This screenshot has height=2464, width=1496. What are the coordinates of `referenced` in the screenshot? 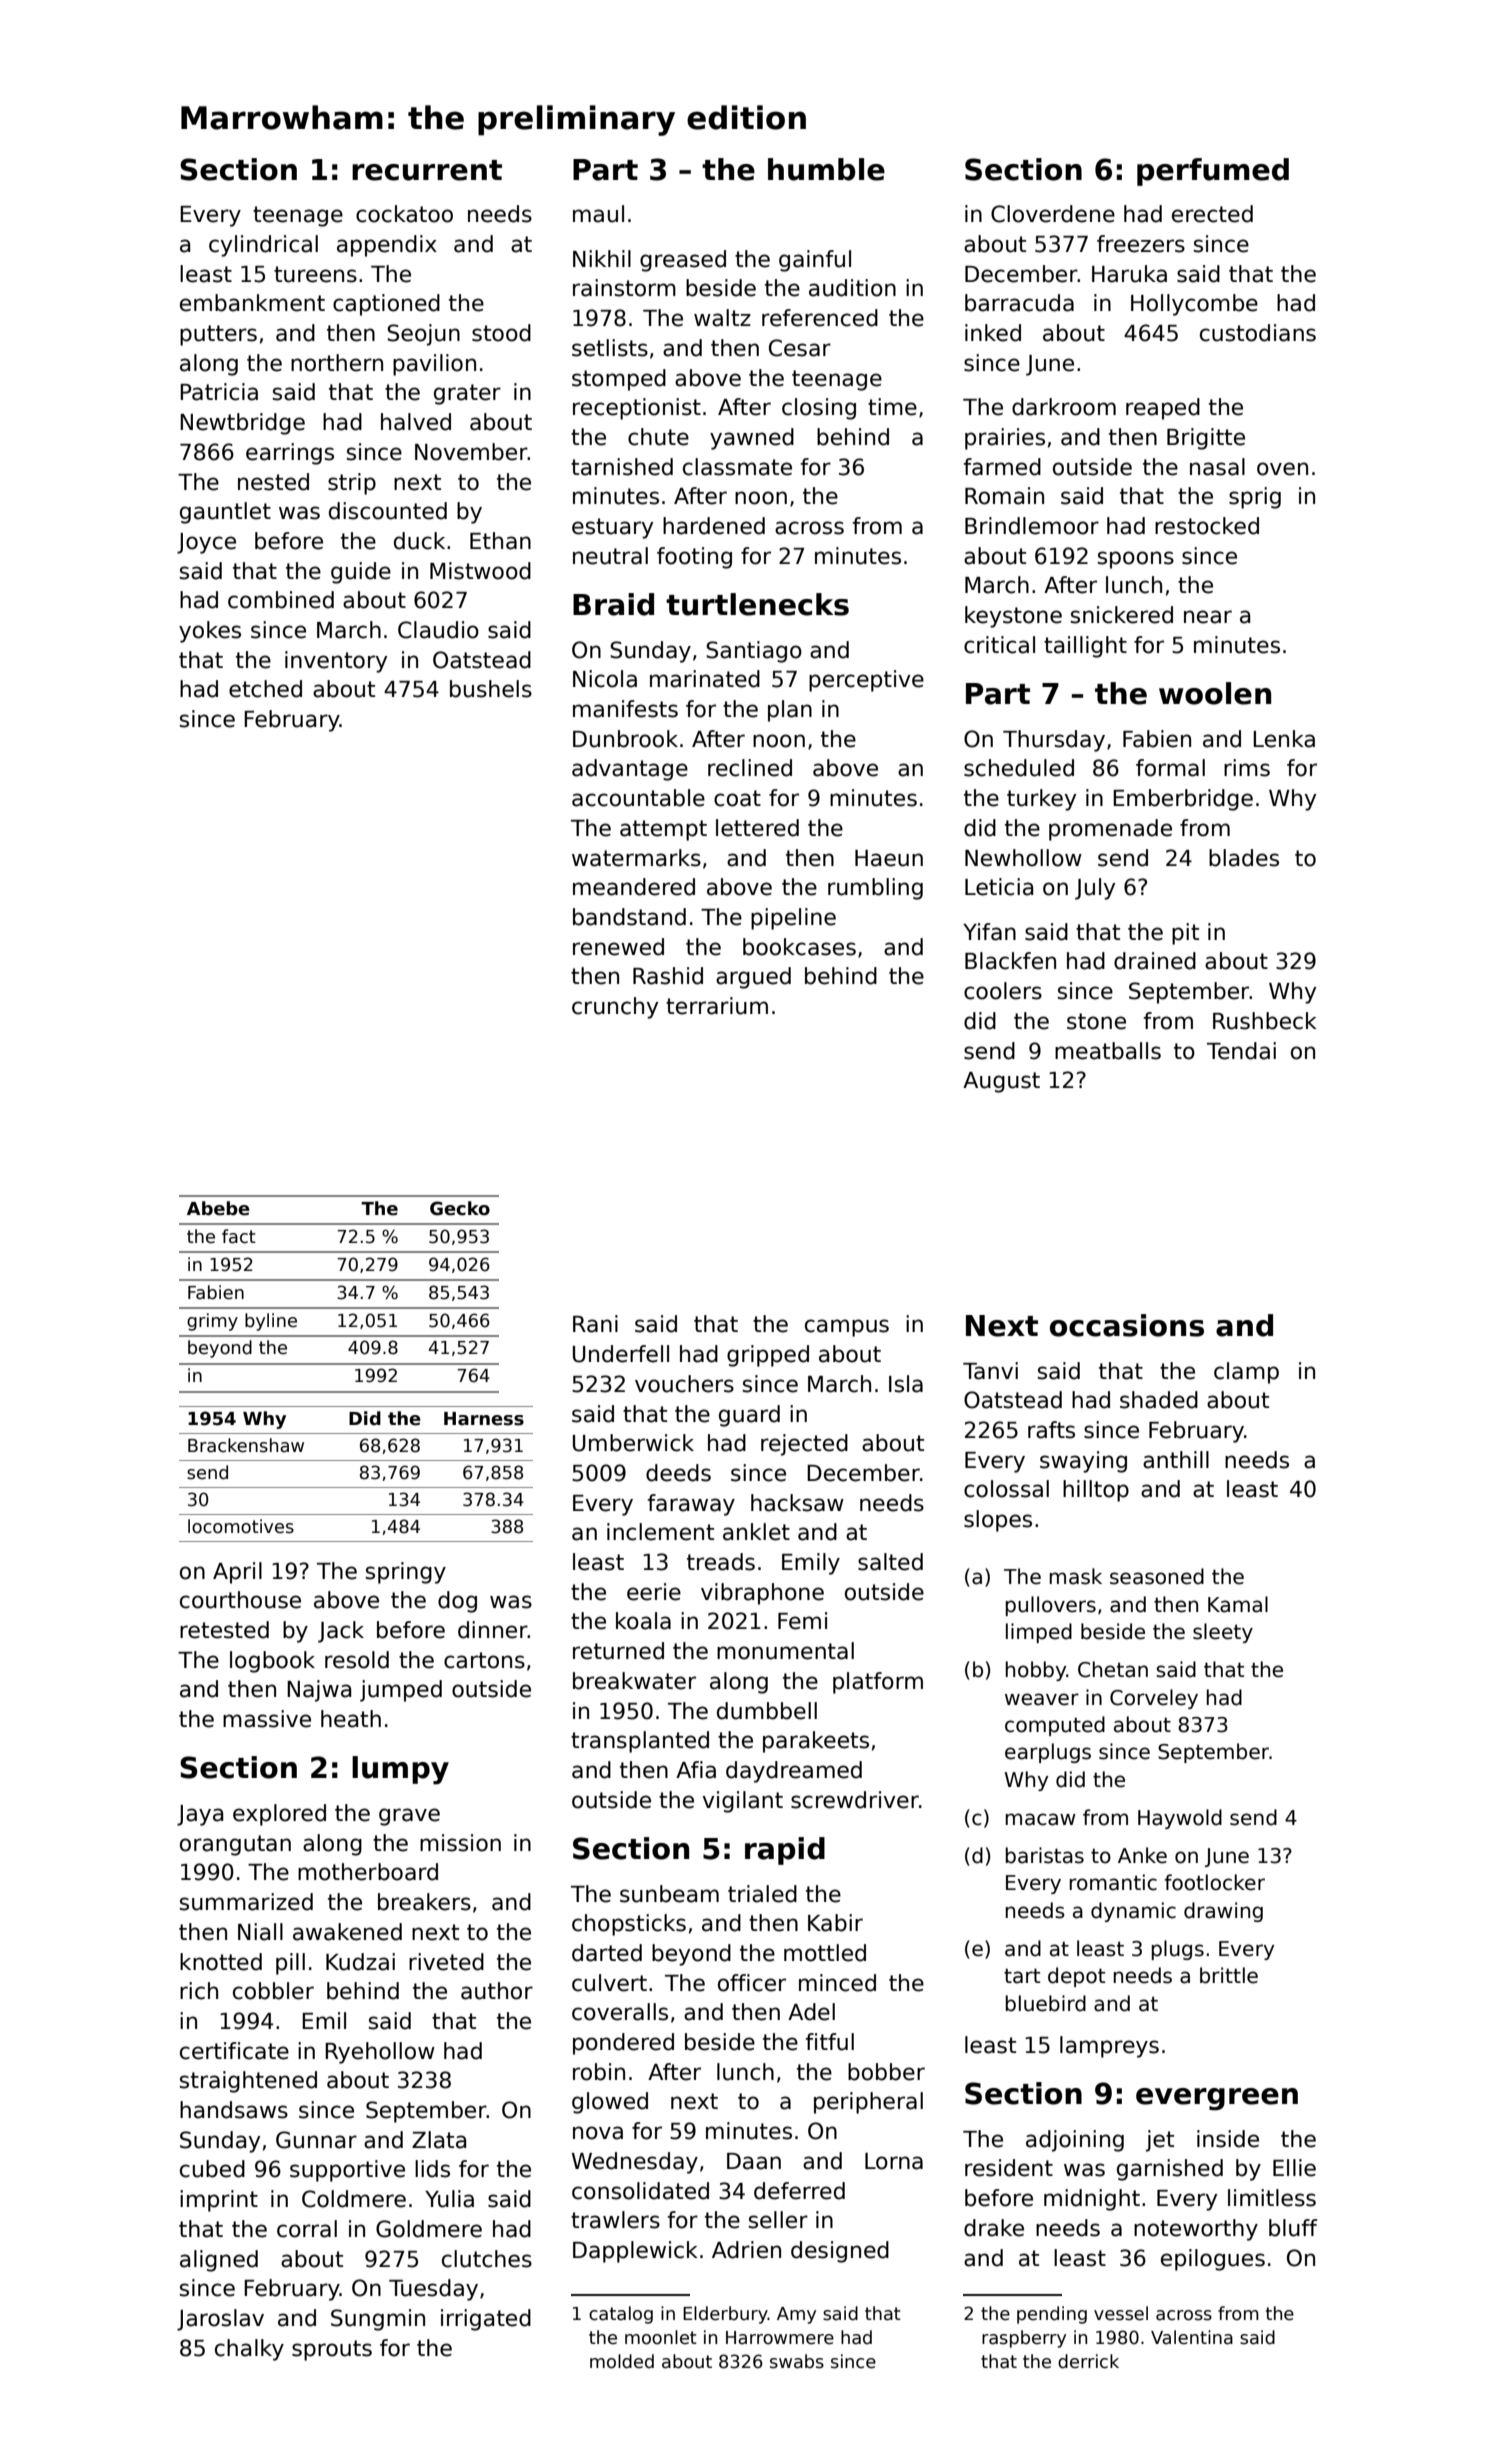 It's located at (820, 318).
